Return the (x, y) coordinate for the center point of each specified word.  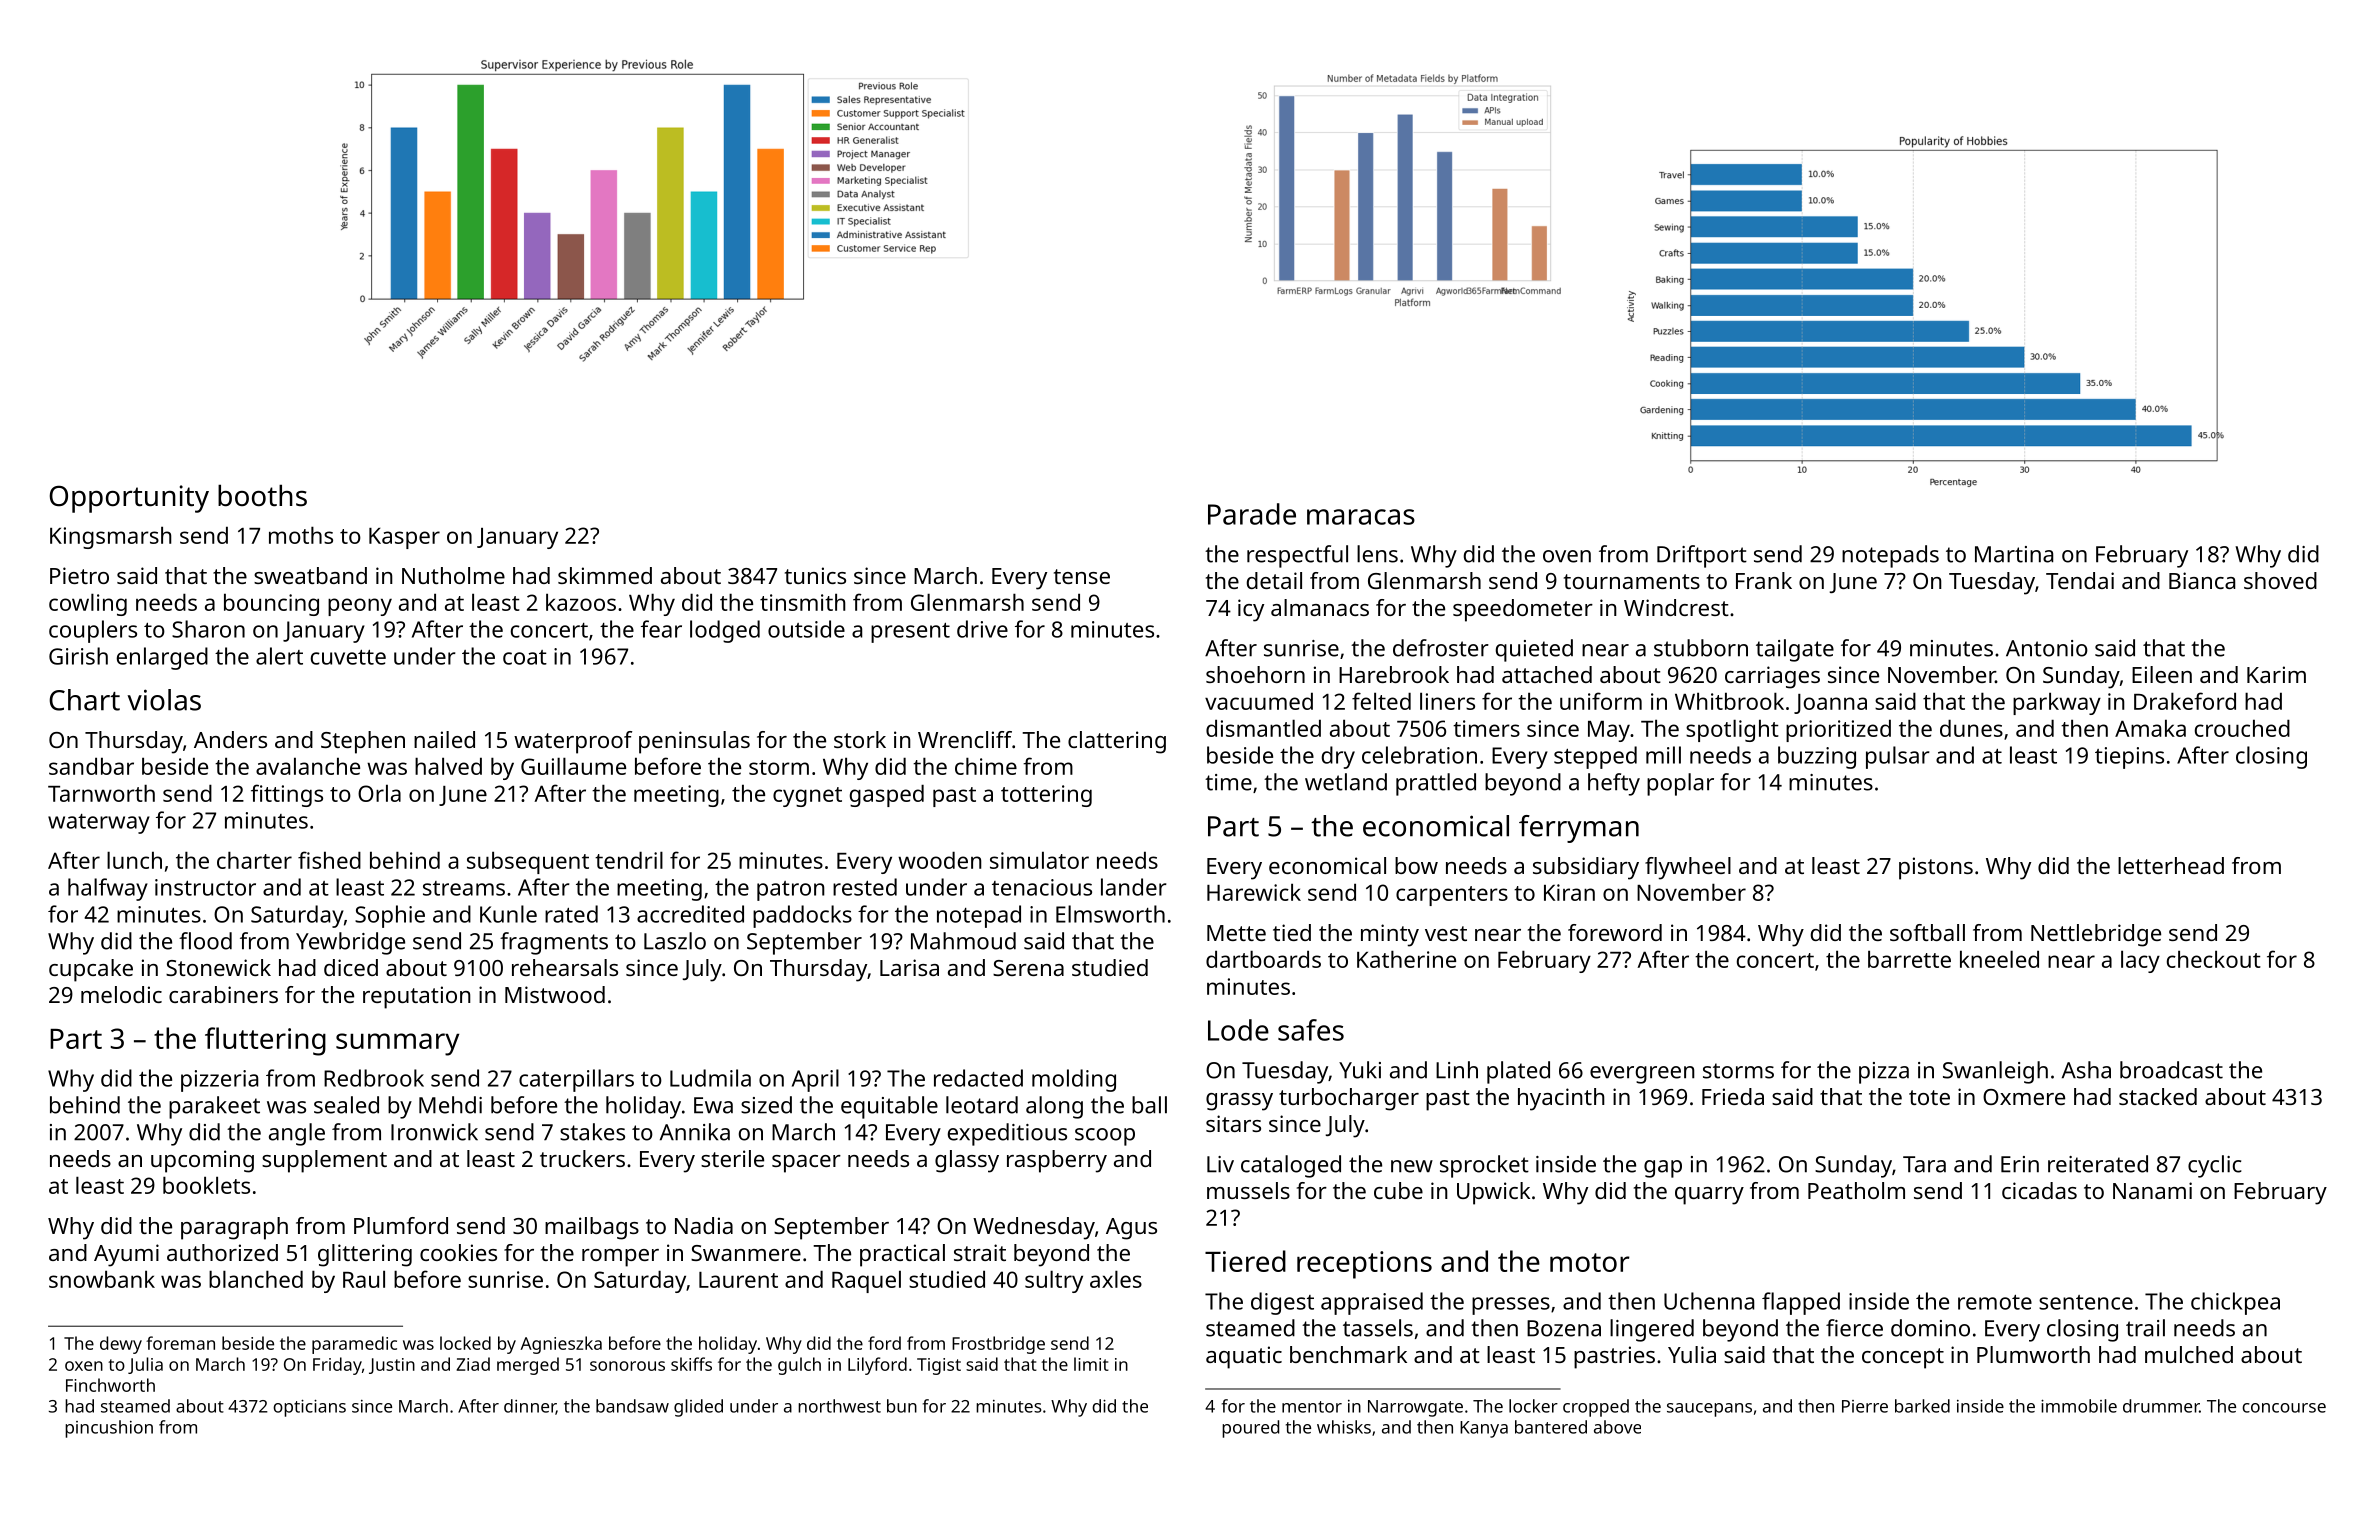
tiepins (2129, 758)
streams (464, 888)
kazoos (581, 602)
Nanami (2152, 1190)
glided (698, 1408)
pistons (1936, 868)
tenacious (1042, 887)
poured (1250, 1429)
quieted (1534, 650)
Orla (379, 793)
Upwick (1493, 1193)
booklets (206, 1185)
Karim (2276, 674)
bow (1416, 865)
